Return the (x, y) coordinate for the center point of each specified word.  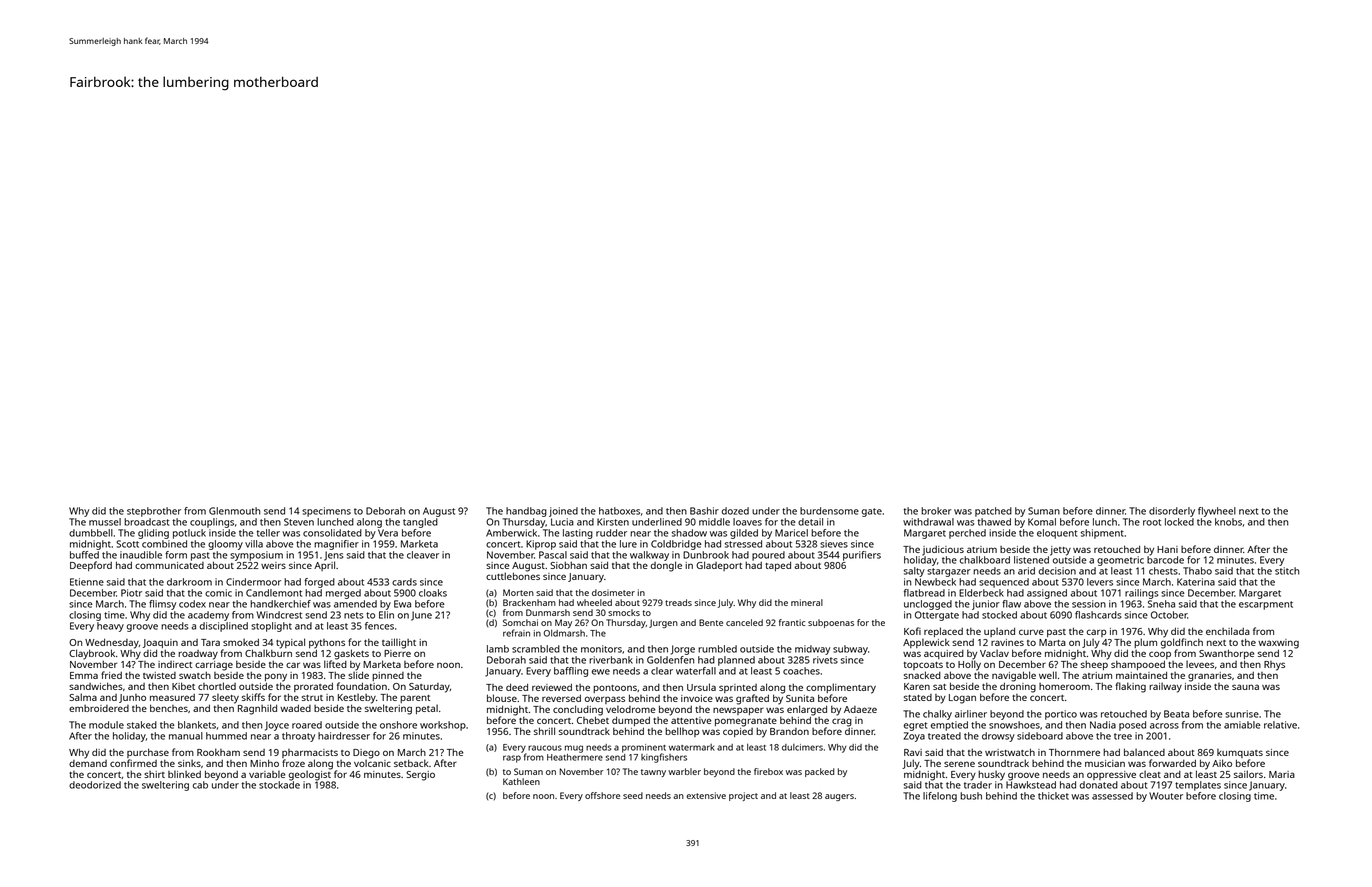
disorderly (1172, 512)
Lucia (562, 522)
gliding (153, 534)
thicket (1053, 796)
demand (88, 763)
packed (820, 772)
